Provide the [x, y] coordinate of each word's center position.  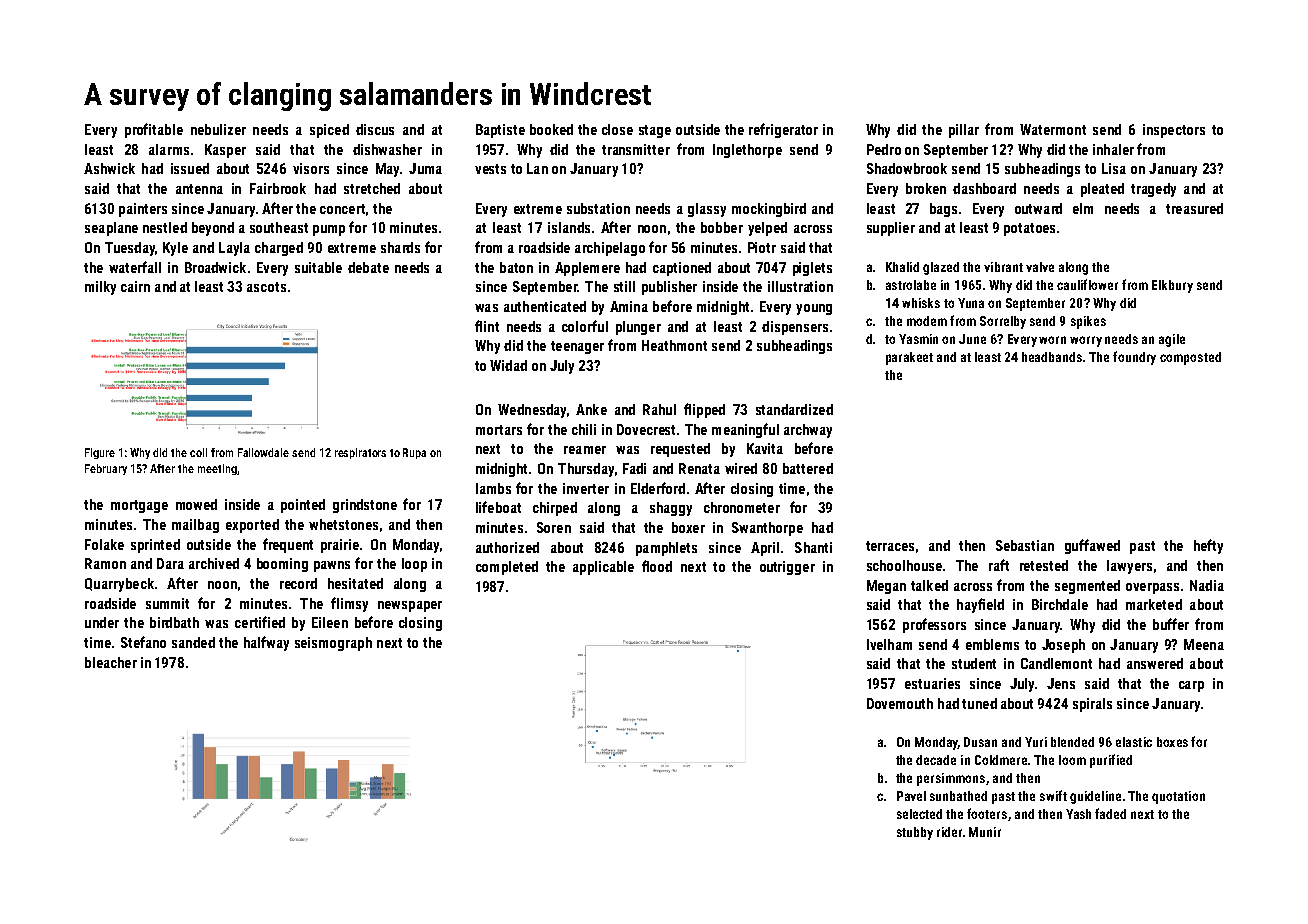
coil [198, 452]
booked [551, 129]
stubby [915, 833]
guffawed [1092, 546]
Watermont [1053, 129]
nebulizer [218, 129]
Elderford [658, 488]
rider [949, 832]
